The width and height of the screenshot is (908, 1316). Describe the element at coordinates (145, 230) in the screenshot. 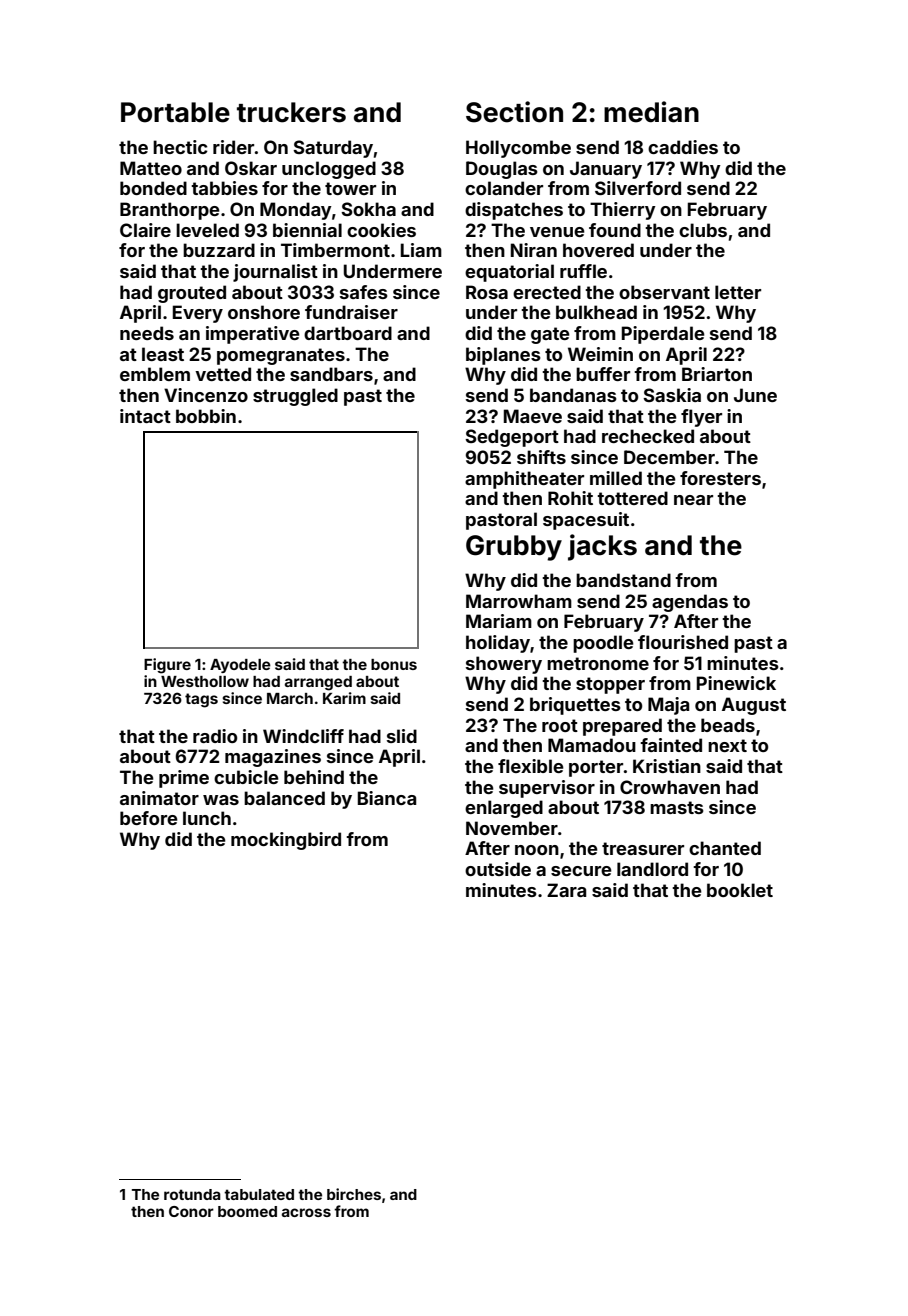

I see `Claire` at that location.
